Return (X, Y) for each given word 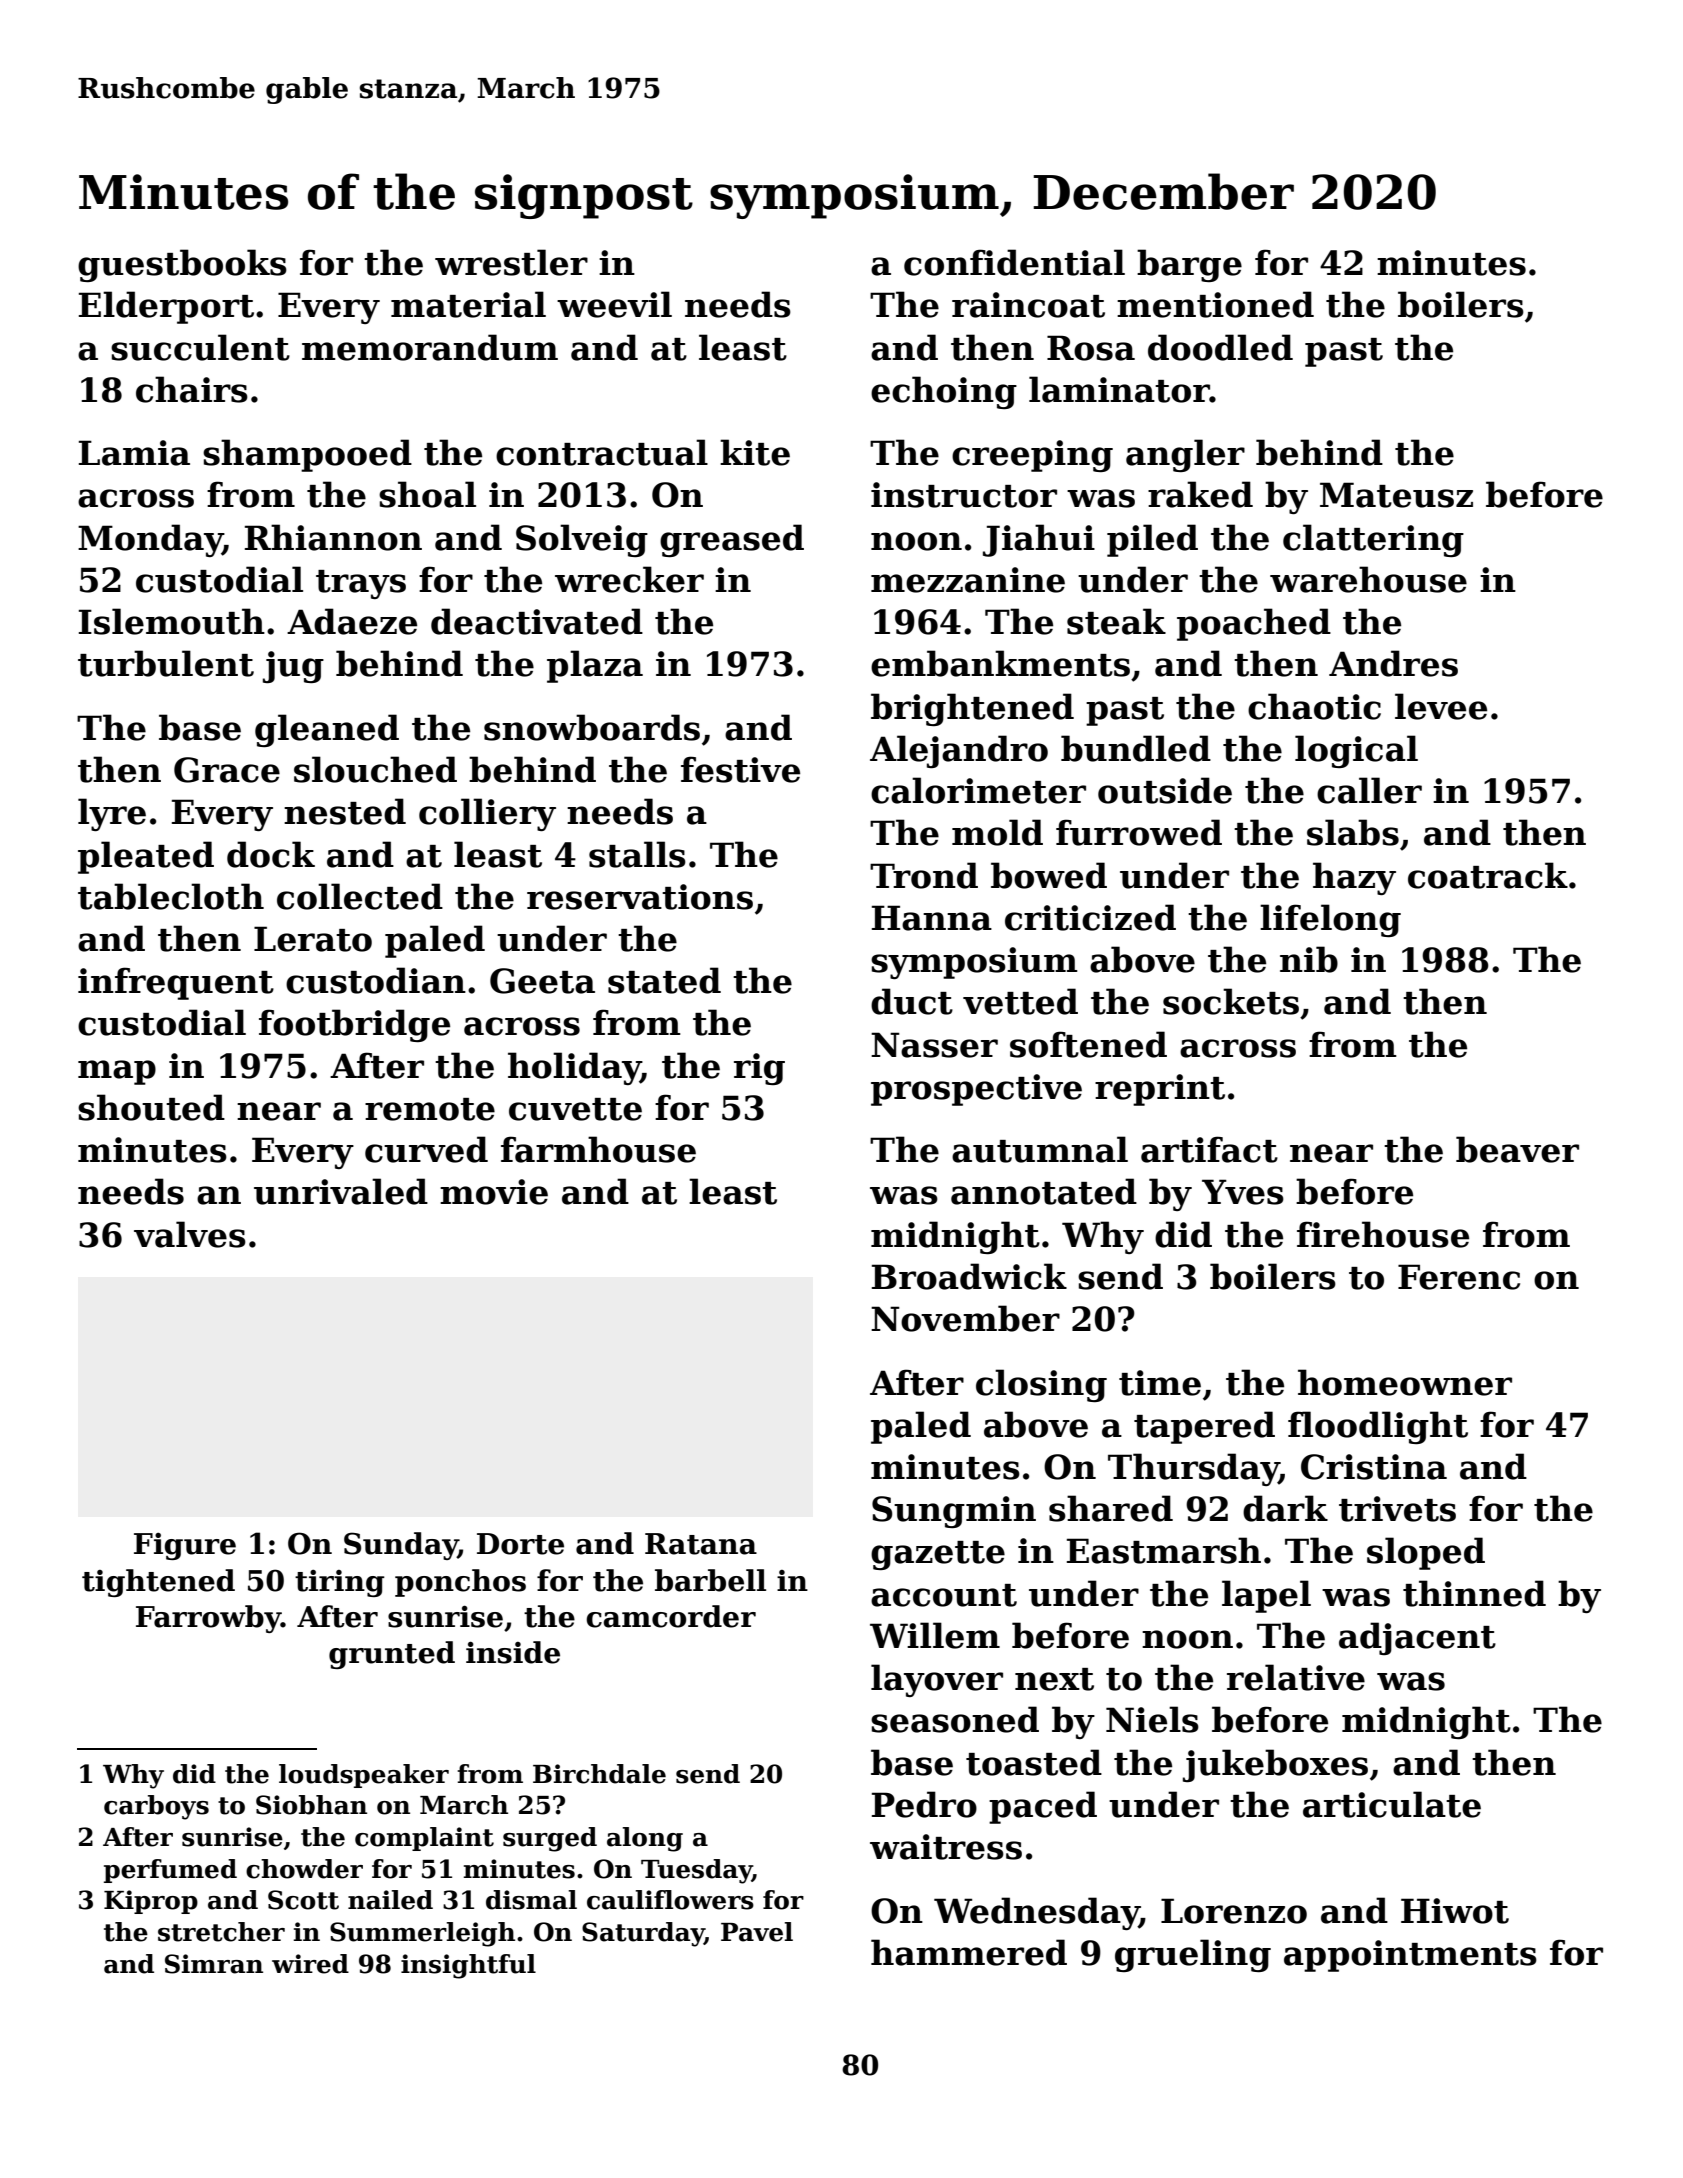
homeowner (1405, 1382)
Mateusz (1396, 495)
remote (430, 1109)
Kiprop (151, 1902)
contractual (602, 452)
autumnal (1040, 1149)
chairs (192, 389)
